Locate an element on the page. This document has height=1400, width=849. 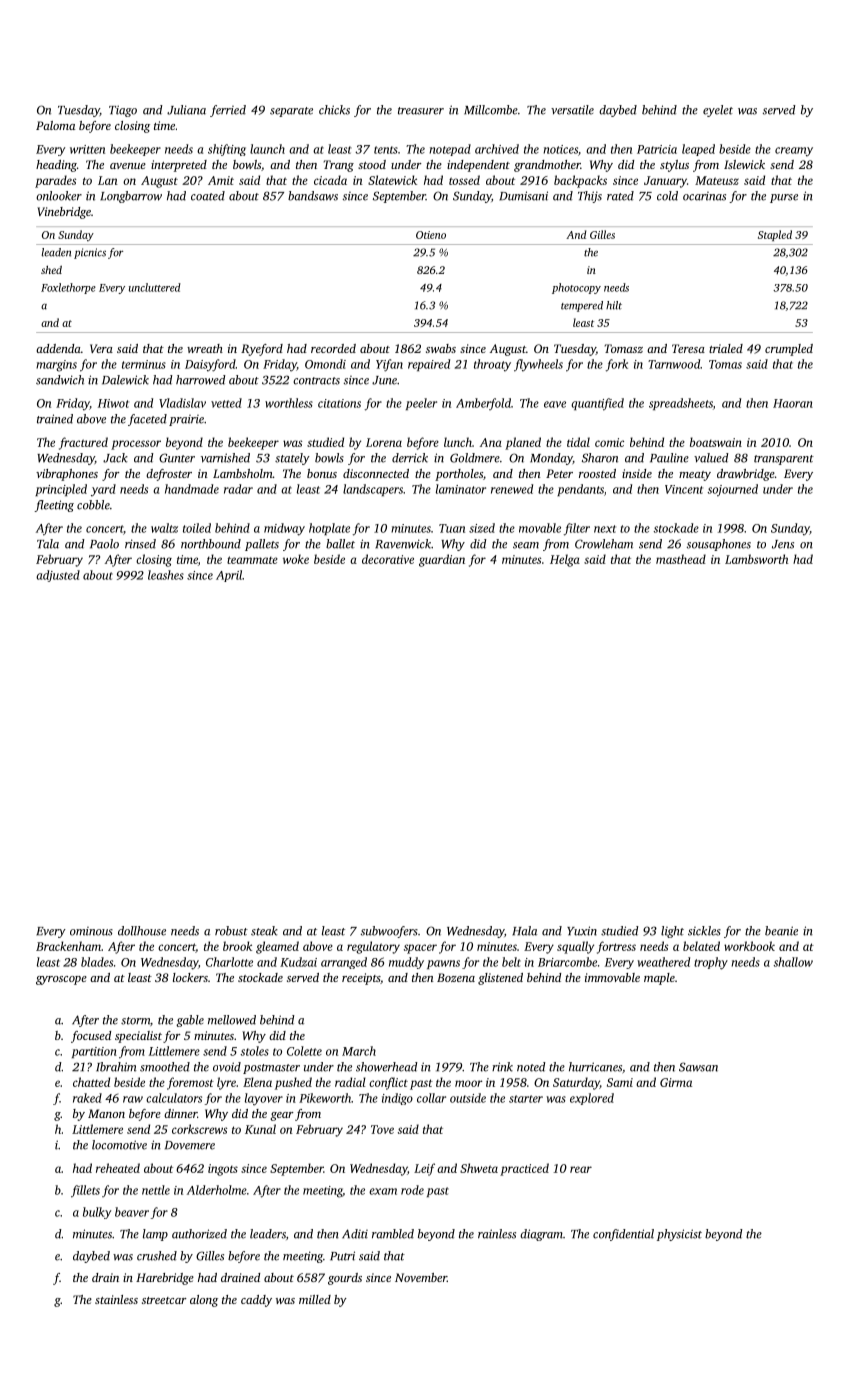
Millcombe is located at coordinates (491, 110).
